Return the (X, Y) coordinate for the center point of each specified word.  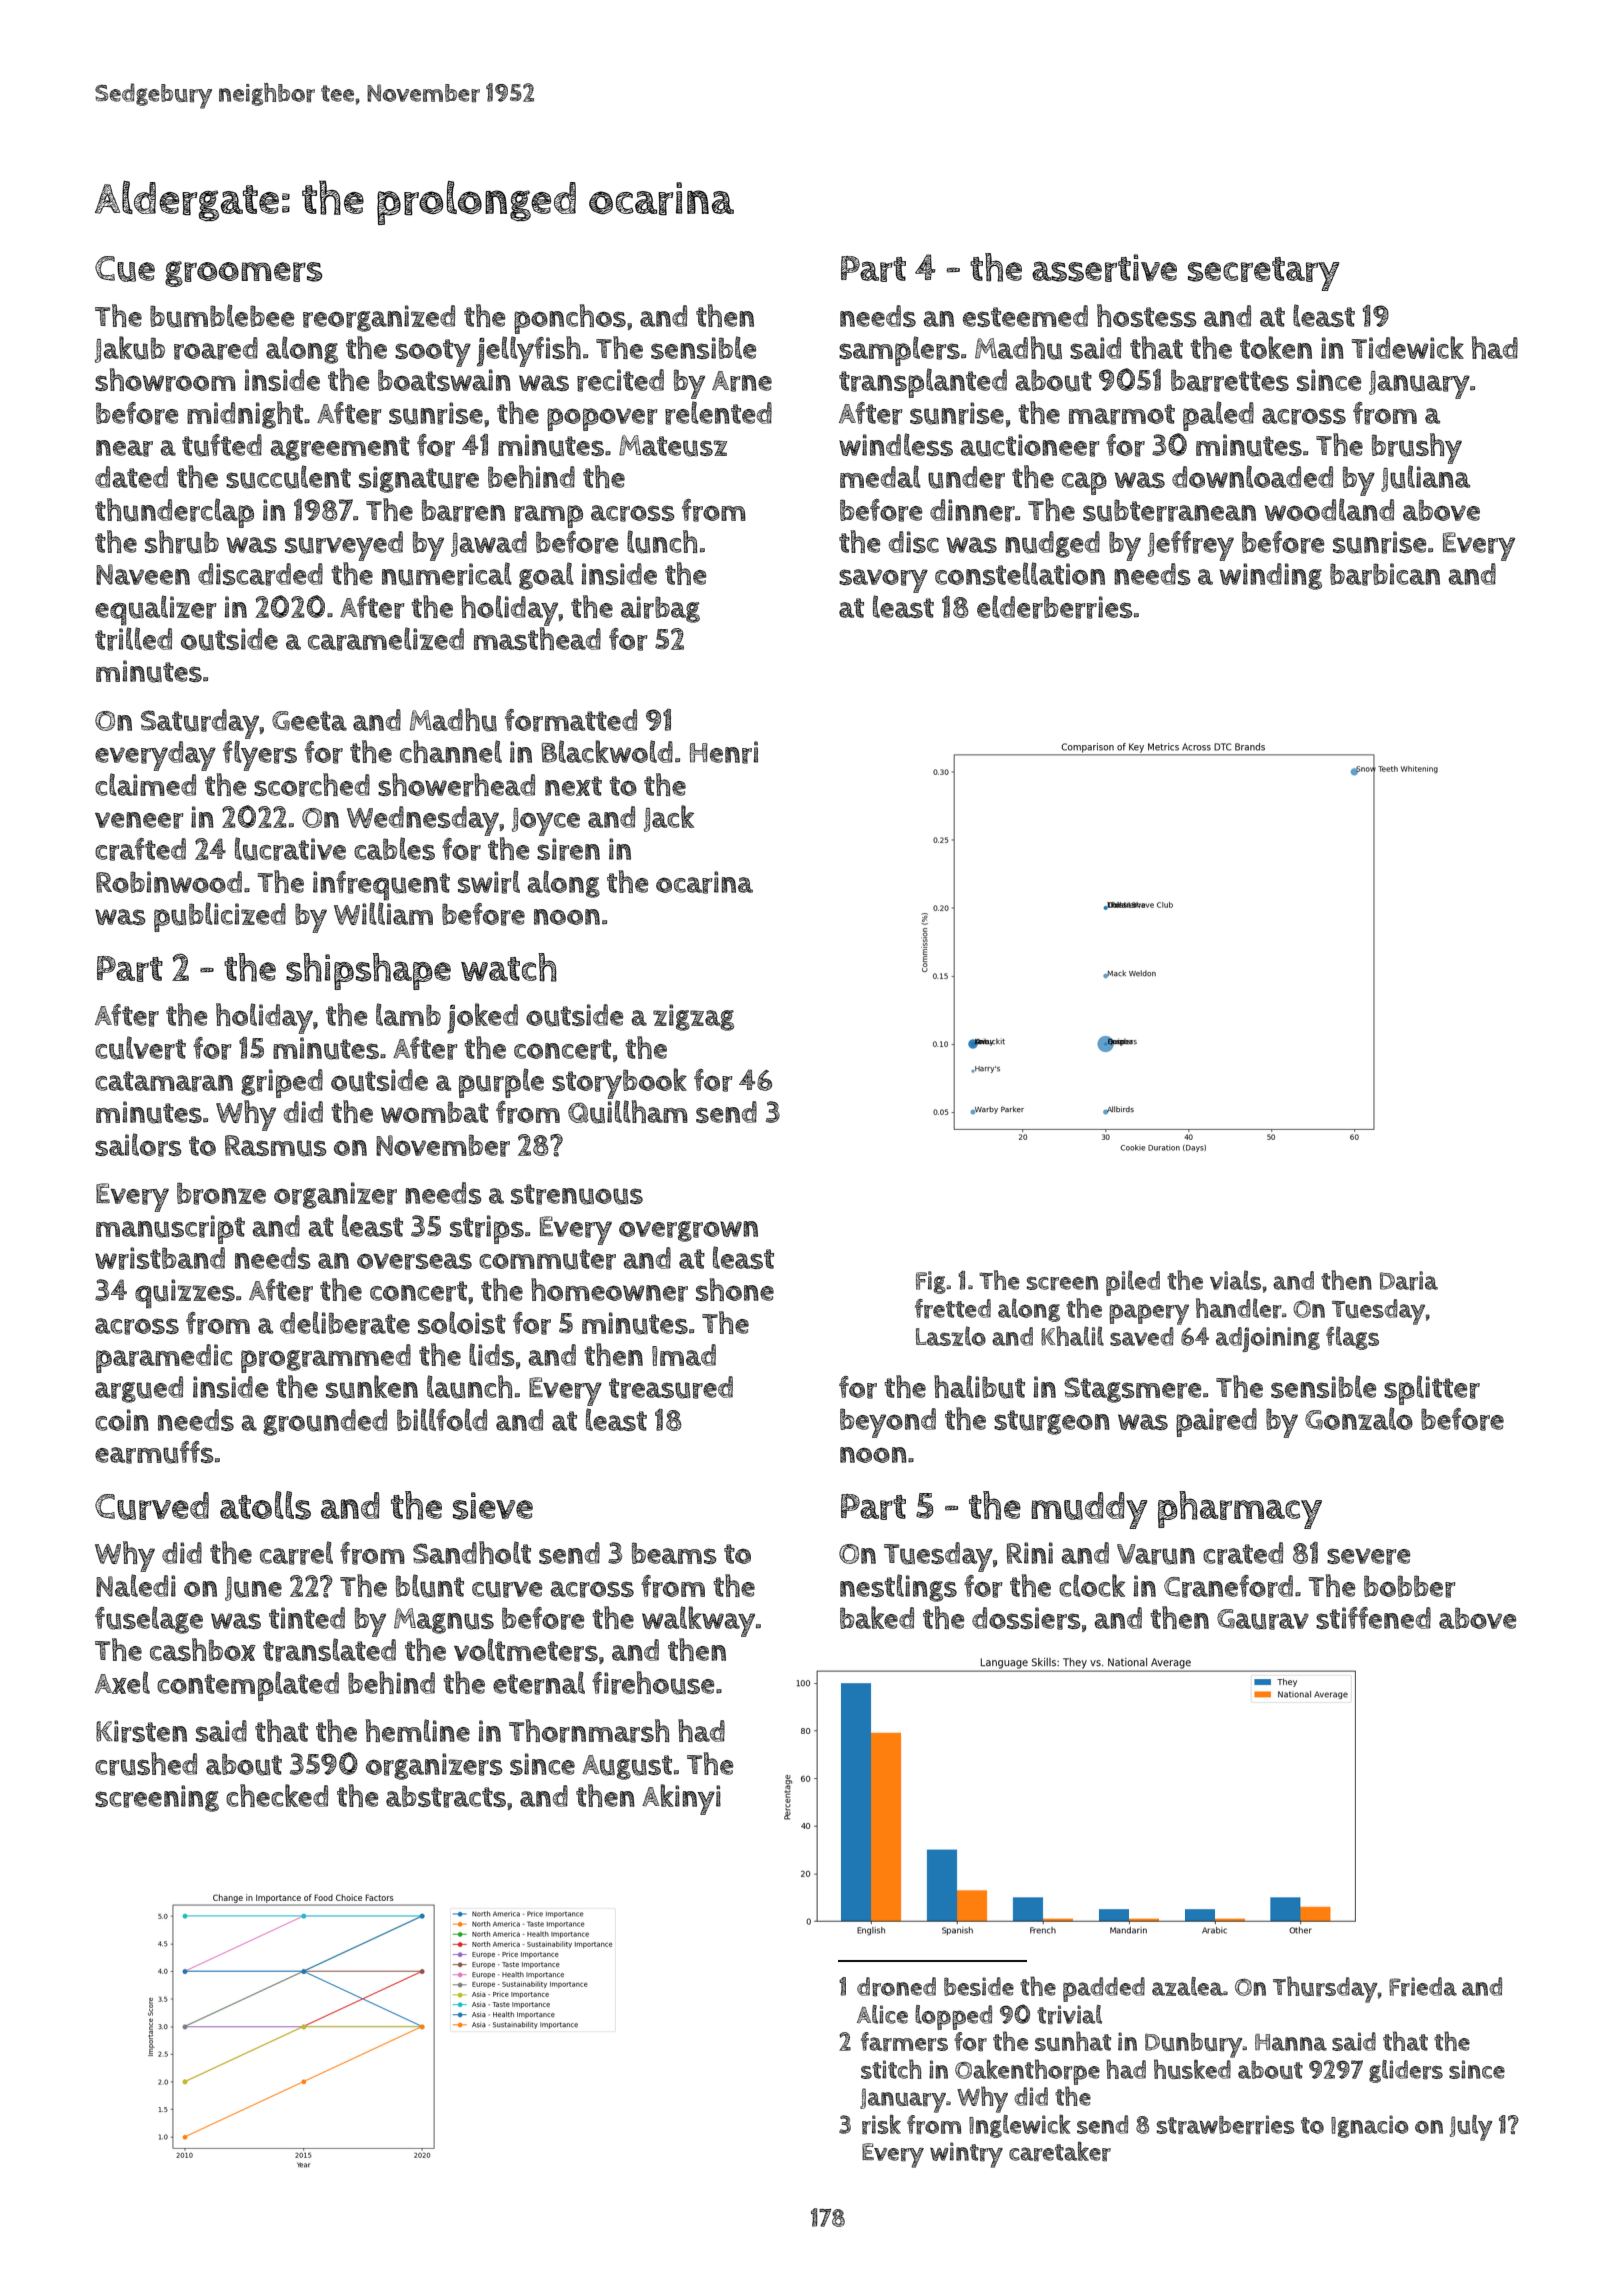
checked (277, 1795)
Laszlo (951, 1336)
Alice (882, 2014)
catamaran (164, 1081)
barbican (1385, 574)
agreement (340, 448)
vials (1235, 1280)
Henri (724, 752)
